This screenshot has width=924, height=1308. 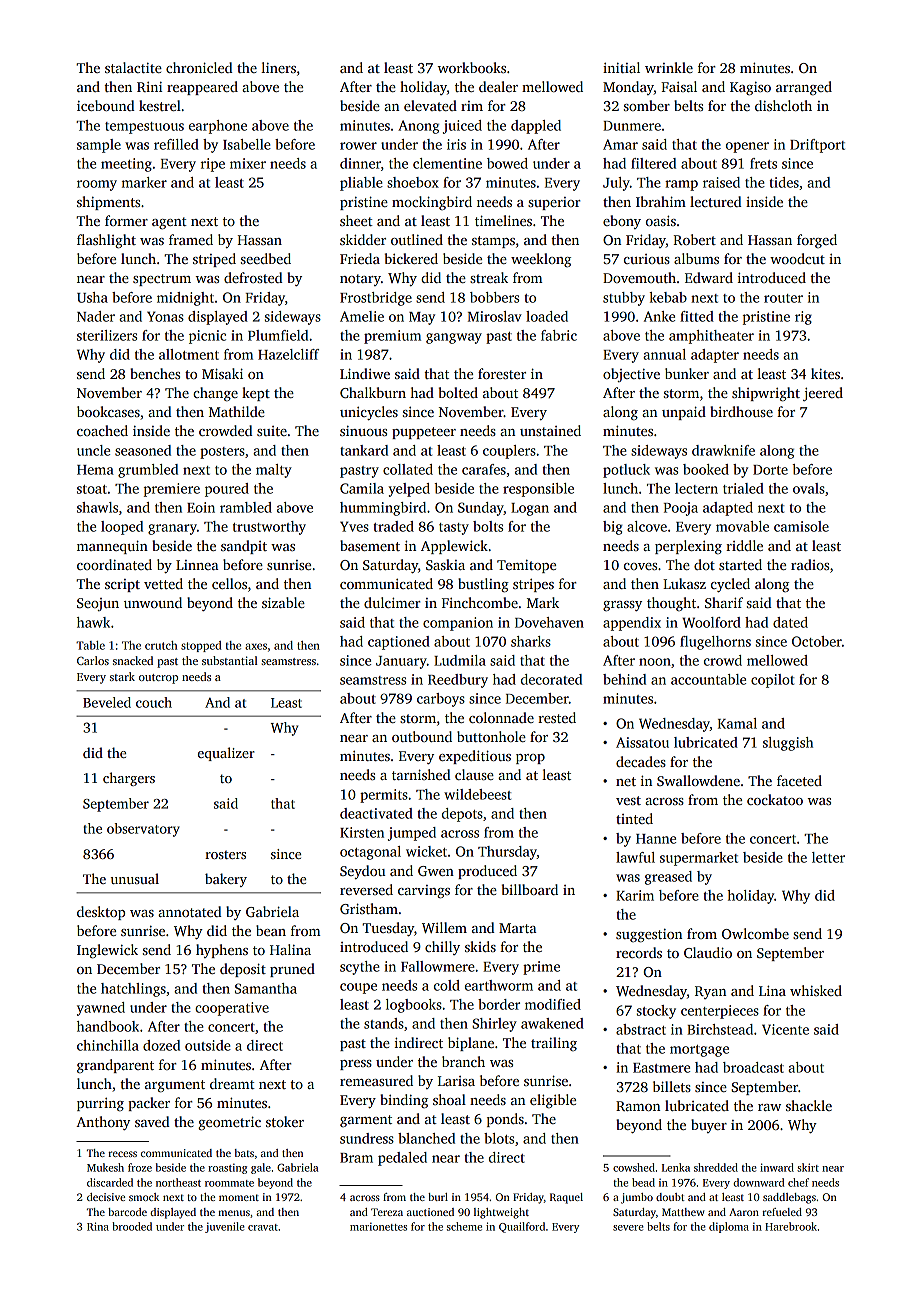 What do you see at coordinates (681, 185) in the screenshot?
I see `ramp` at bounding box center [681, 185].
